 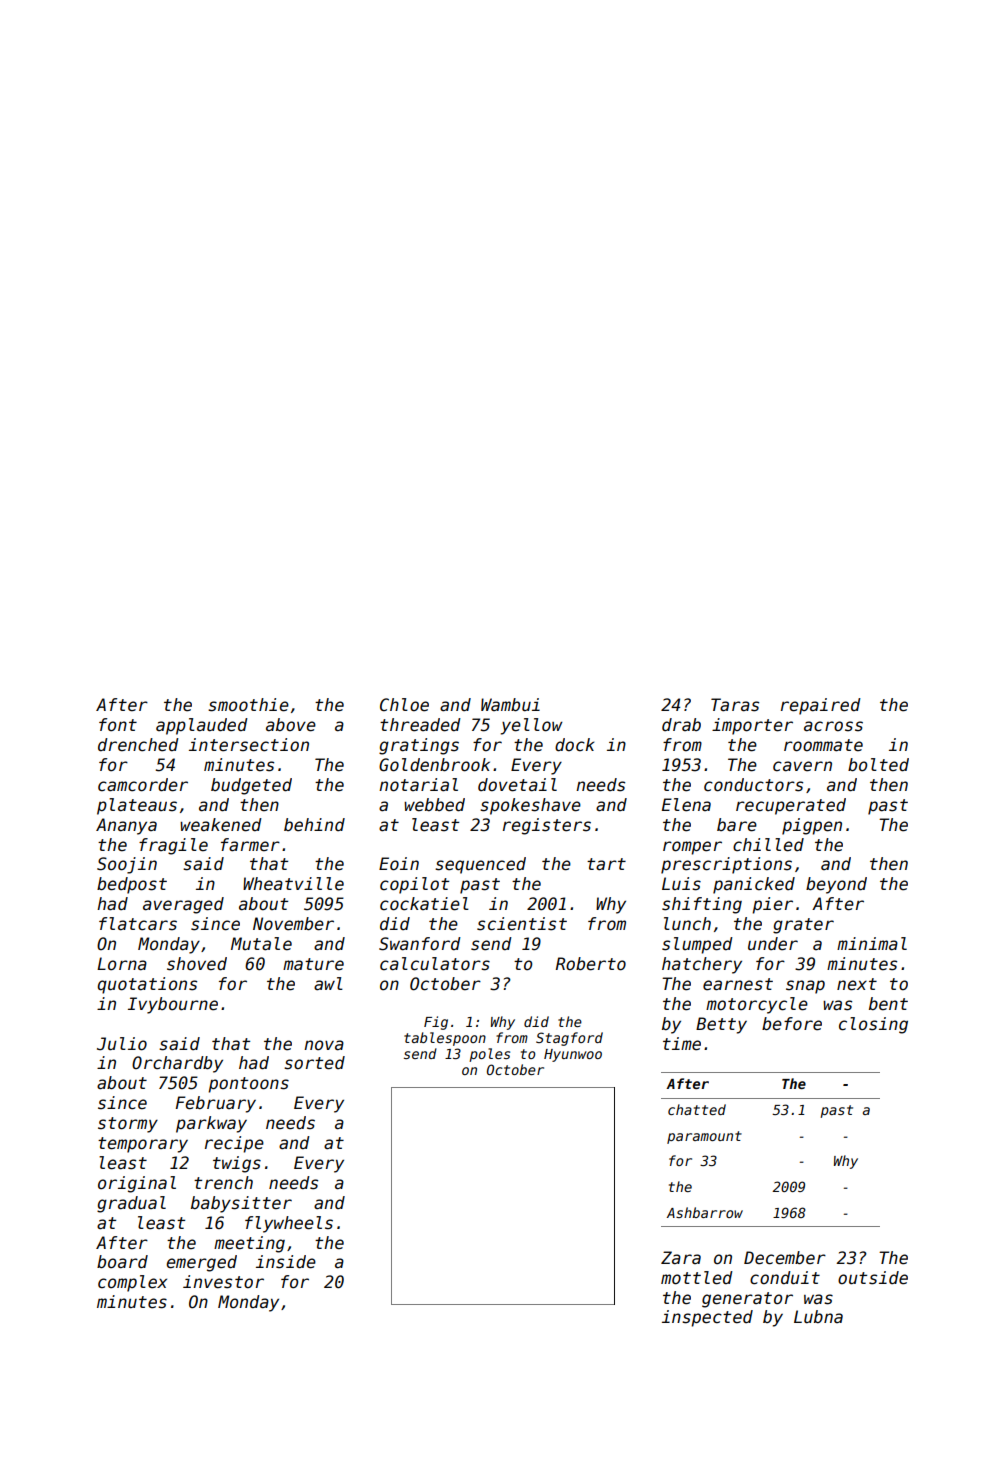 What do you see at coordinates (707, 1318) in the document?
I see `inspected` at bounding box center [707, 1318].
